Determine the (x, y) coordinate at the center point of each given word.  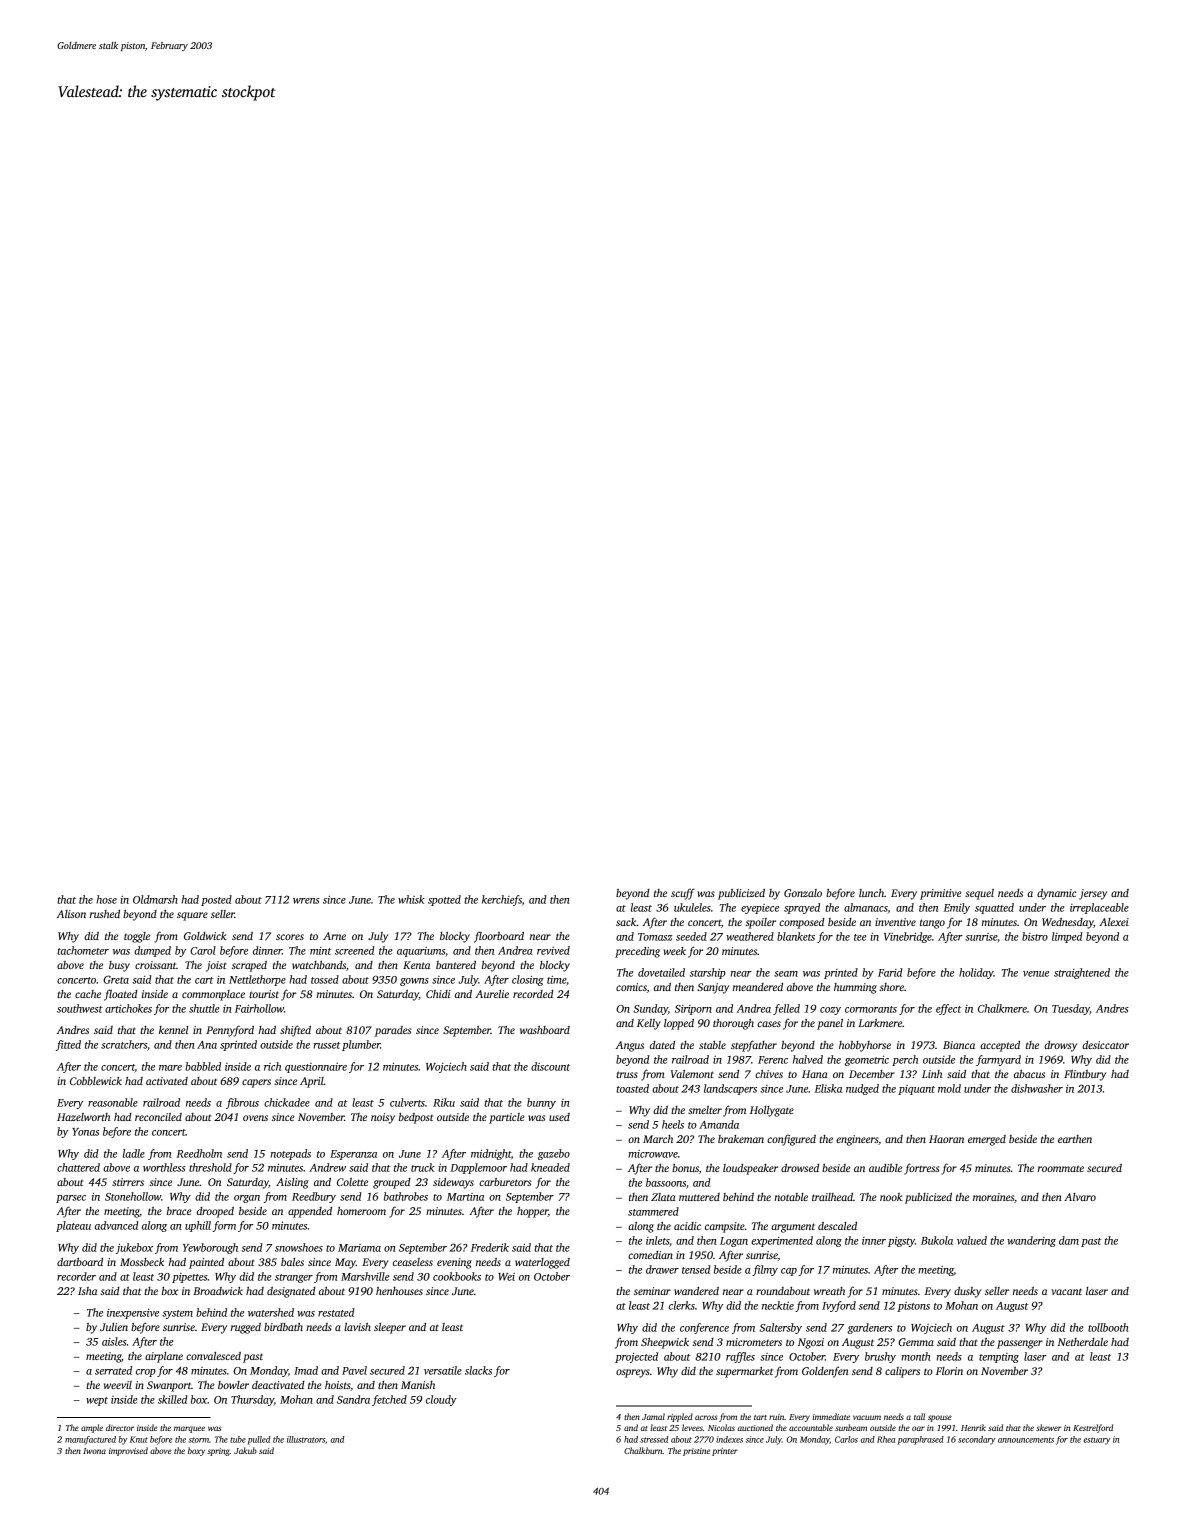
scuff (683, 894)
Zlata (663, 1197)
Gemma (916, 1342)
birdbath (283, 1327)
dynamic (1056, 894)
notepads (291, 1154)
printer (725, 1452)
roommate (1061, 1168)
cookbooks (457, 1276)
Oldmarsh (155, 899)
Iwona (94, 1451)
